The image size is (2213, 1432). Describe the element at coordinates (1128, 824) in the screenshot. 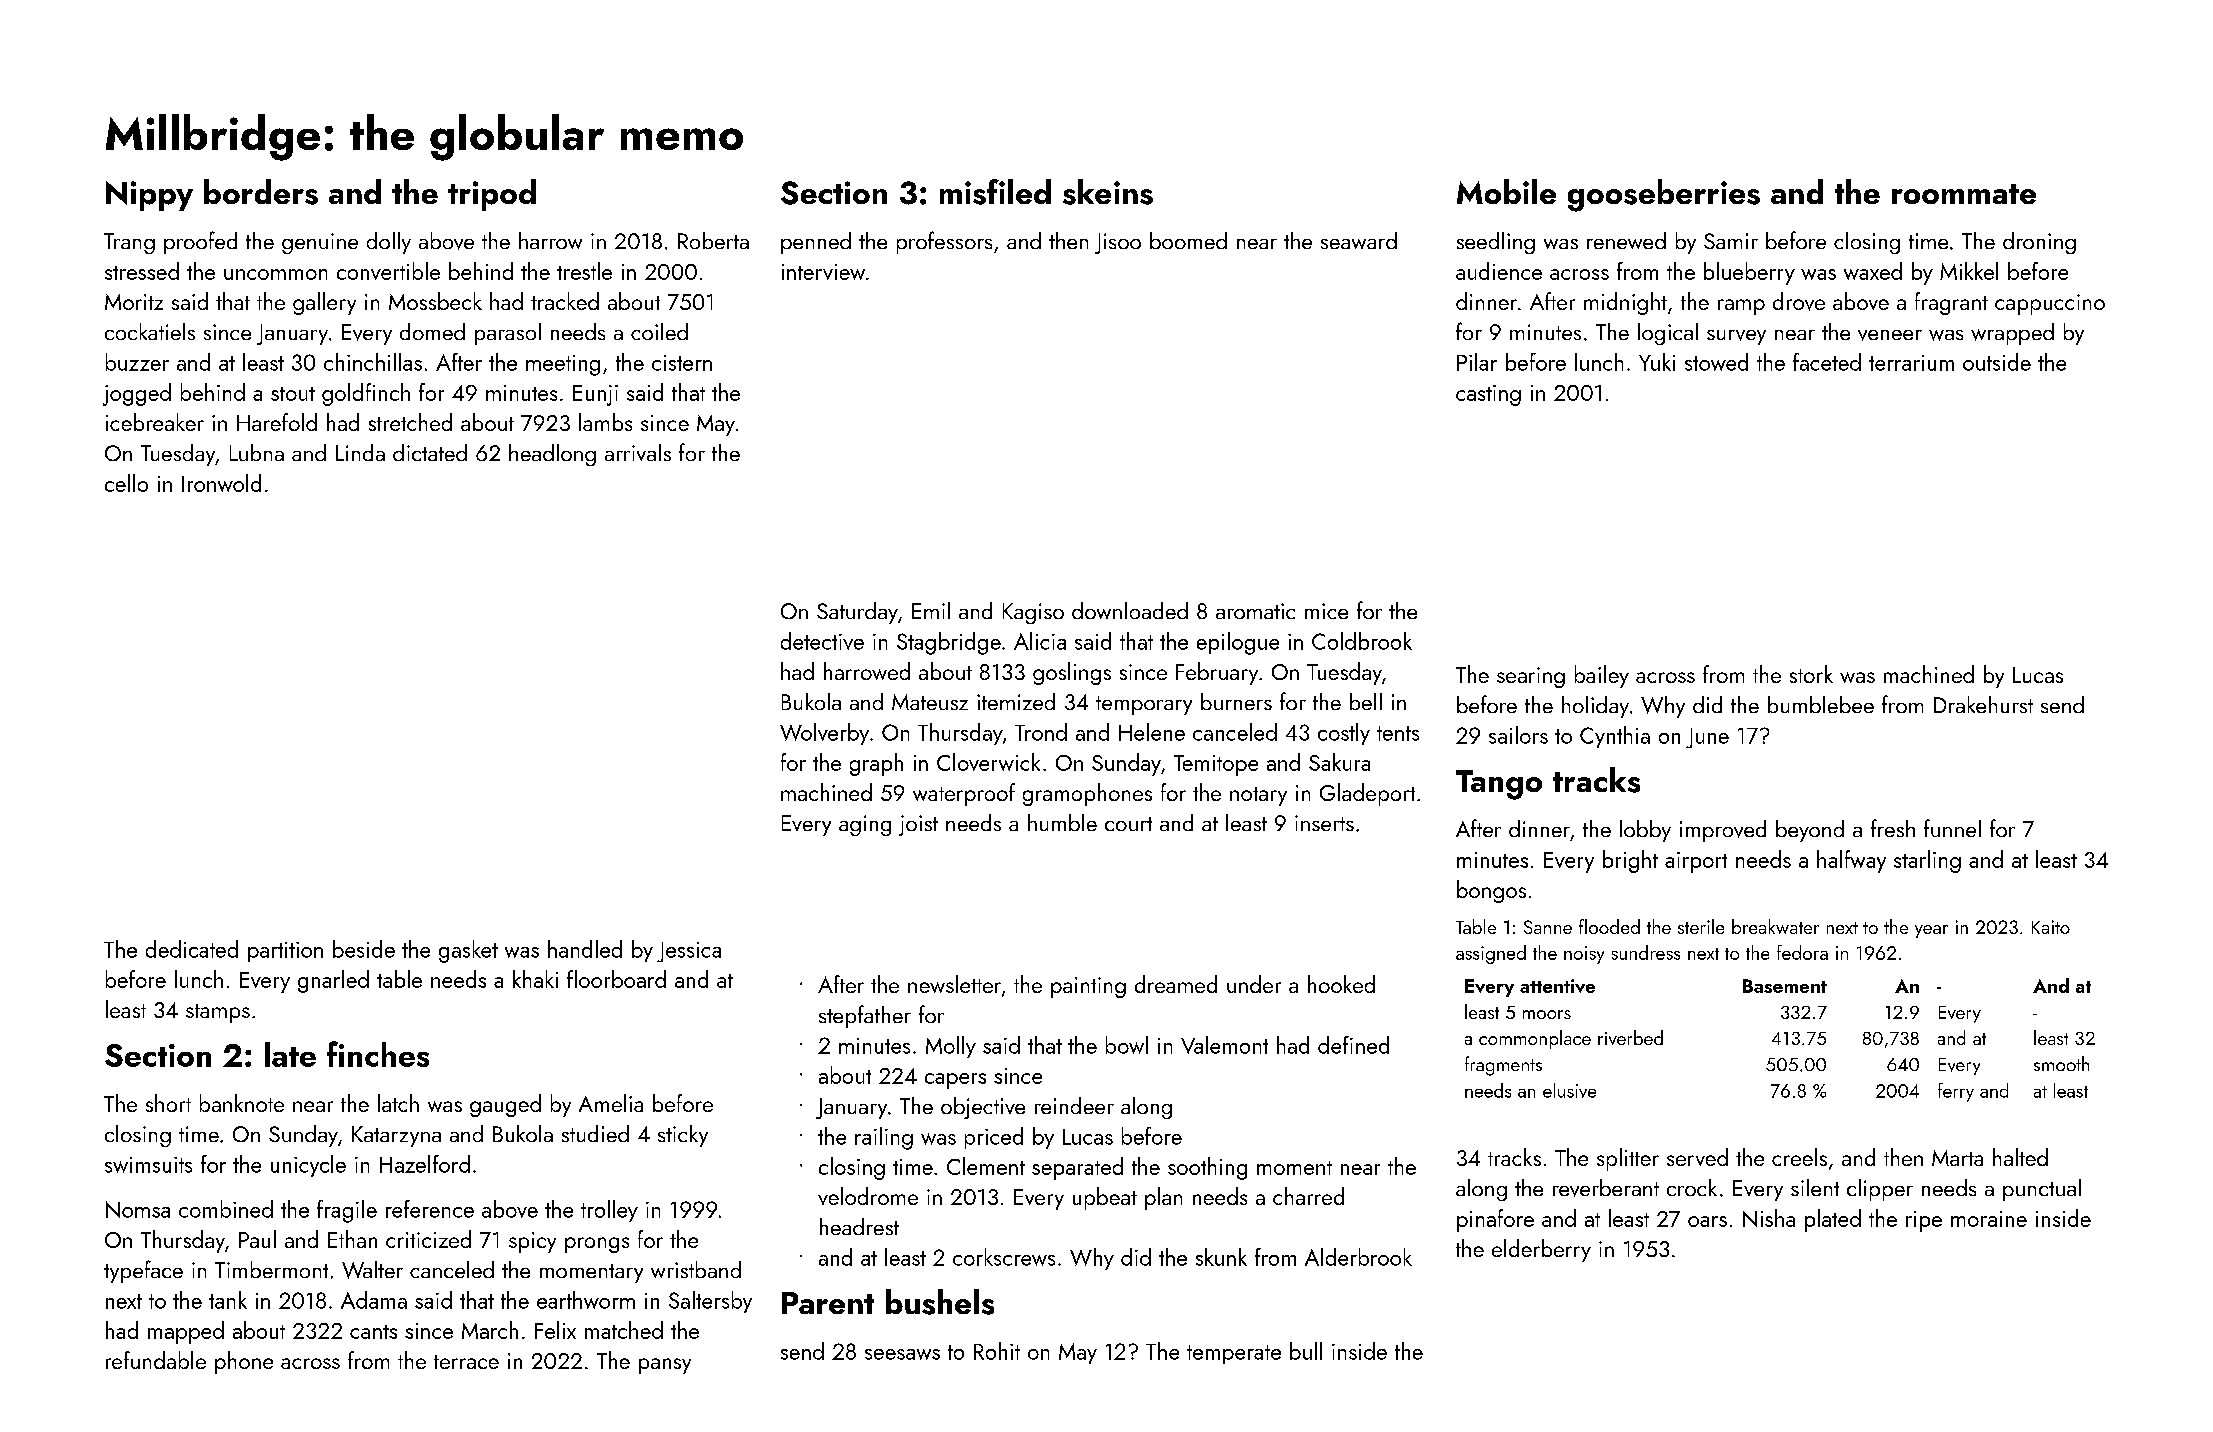

I see `court` at that location.
